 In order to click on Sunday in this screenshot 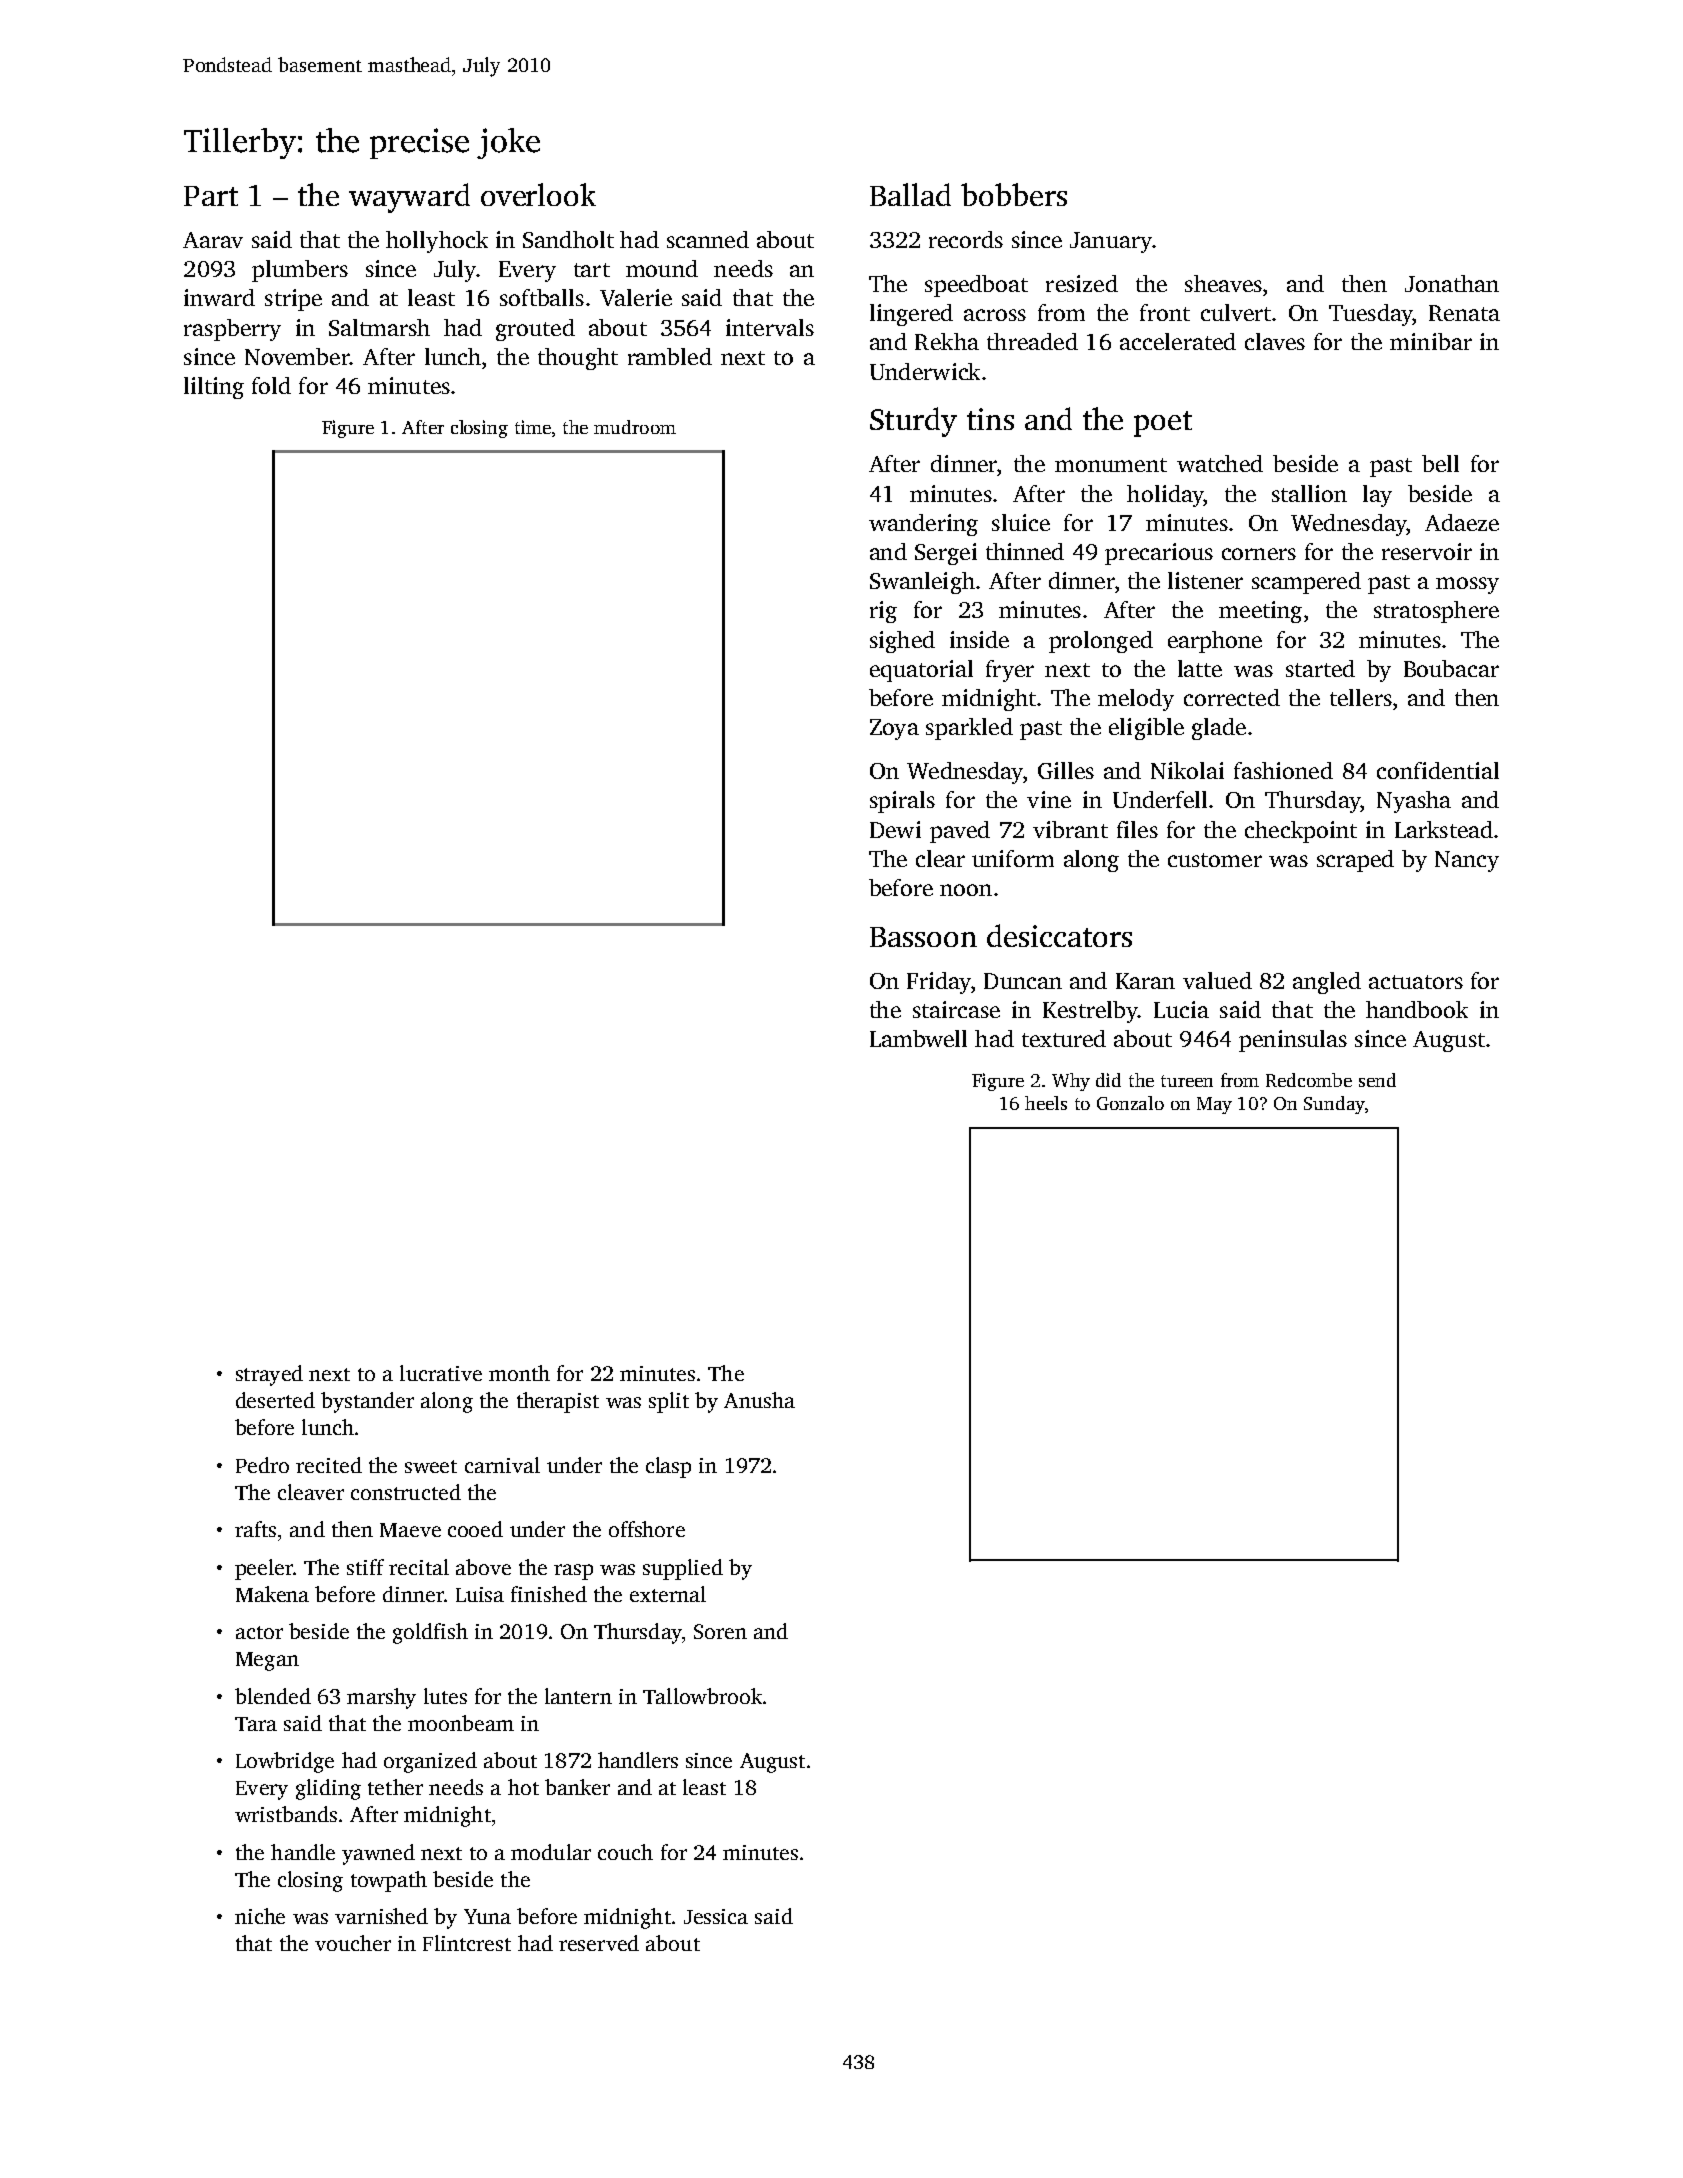, I will do `click(1334, 1105)`.
